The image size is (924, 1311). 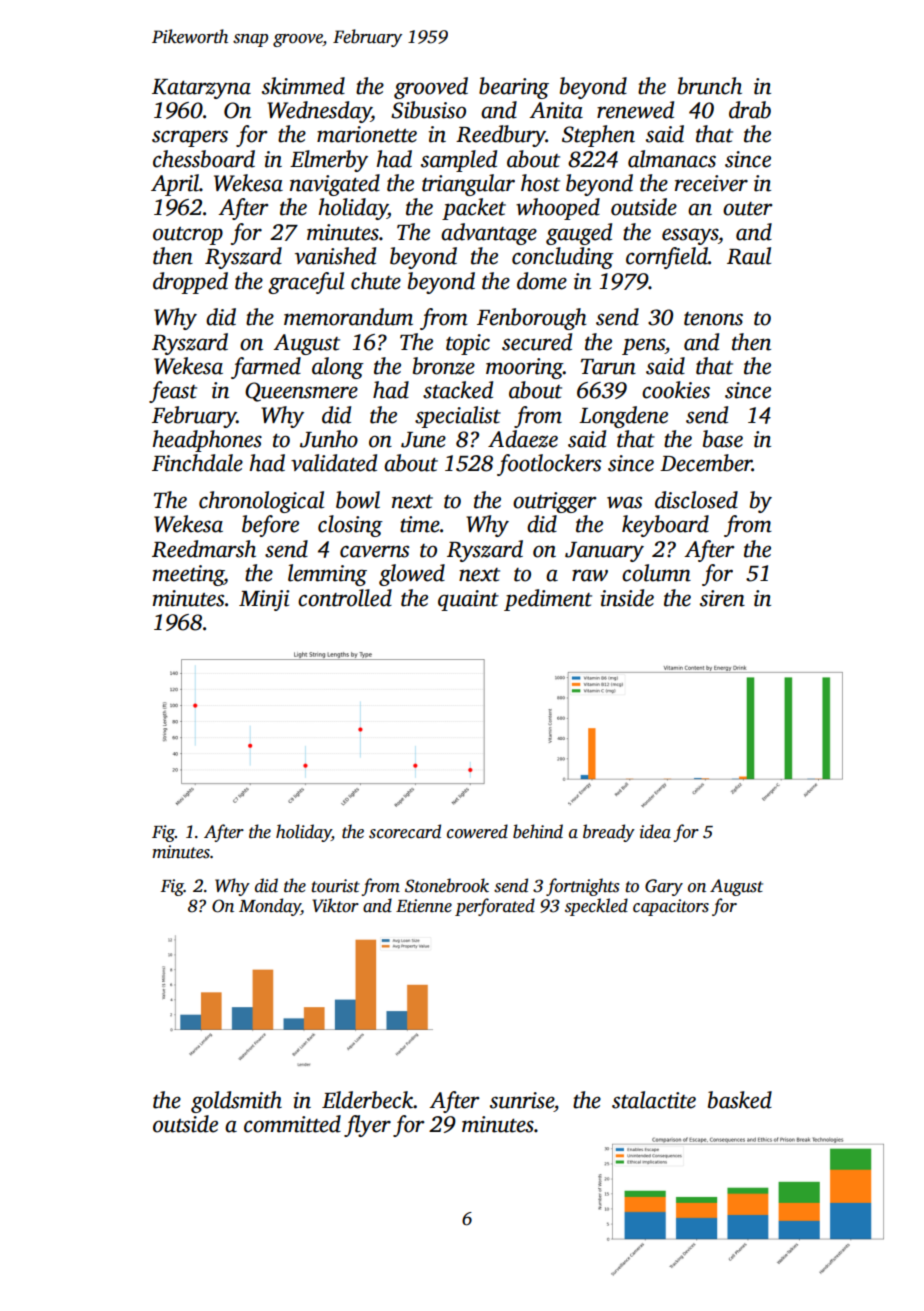 What do you see at coordinates (749, 256) in the screenshot?
I see `Raul` at bounding box center [749, 256].
